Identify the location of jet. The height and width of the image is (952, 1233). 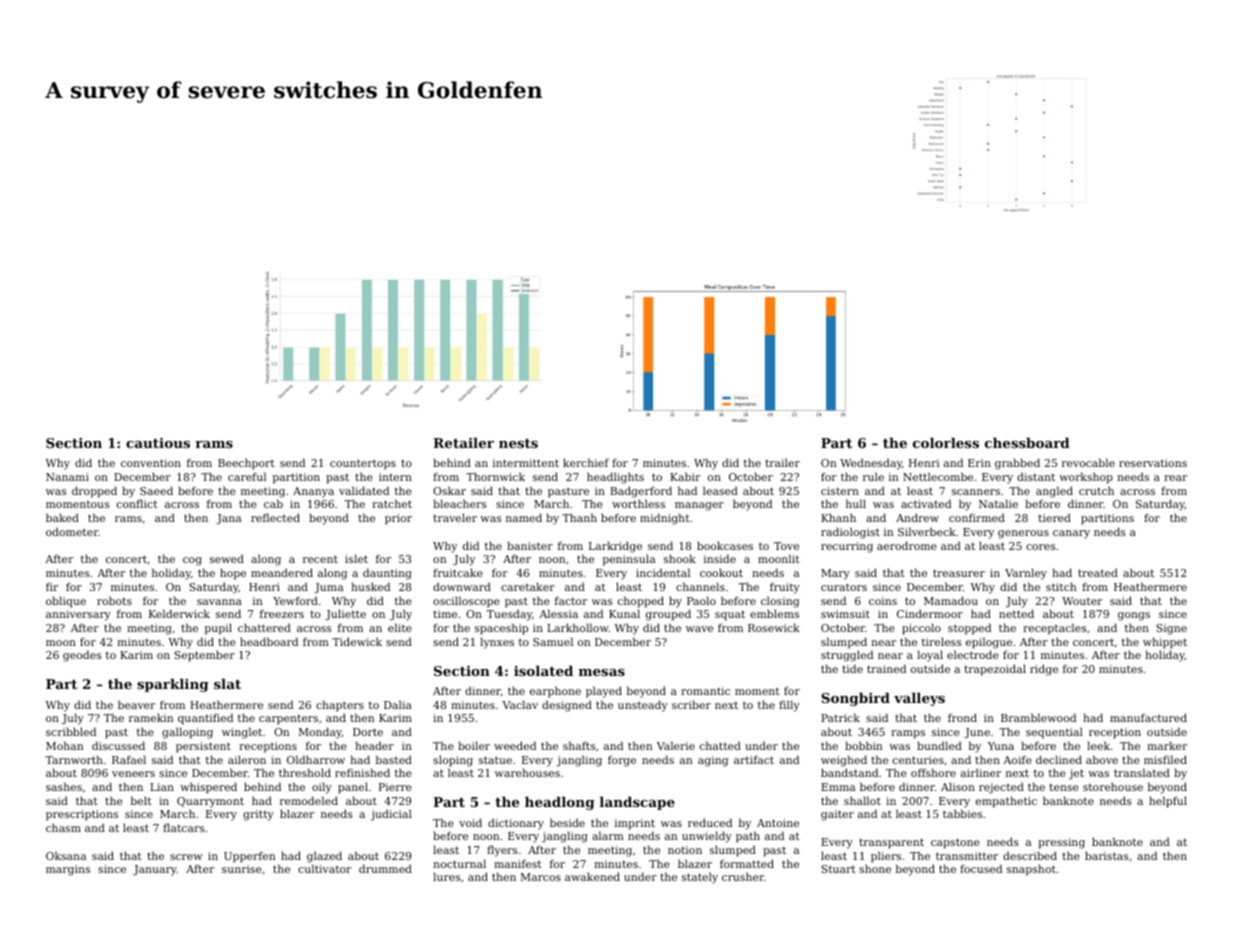
(1076, 774).
